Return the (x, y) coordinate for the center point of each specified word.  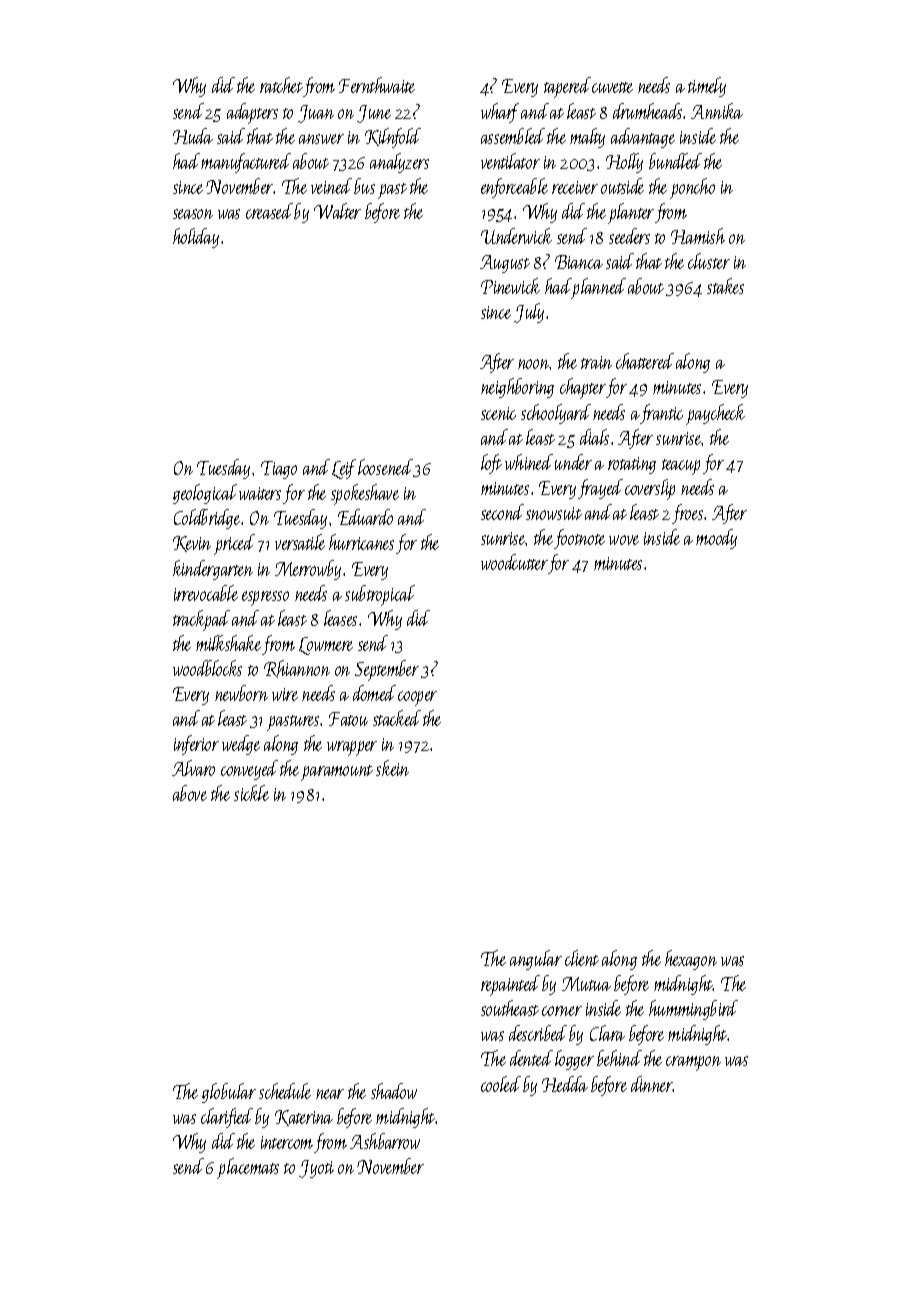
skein (392, 768)
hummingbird (693, 1010)
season (193, 214)
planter (631, 213)
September (387, 670)
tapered (567, 87)
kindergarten (213, 570)
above (190, 793)
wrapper (352, 748)
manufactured (246, 163)
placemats (248, 1168)
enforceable (514, 188)
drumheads (647, 111)
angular (536, 960)
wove (624, 540)
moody (716, 539)
